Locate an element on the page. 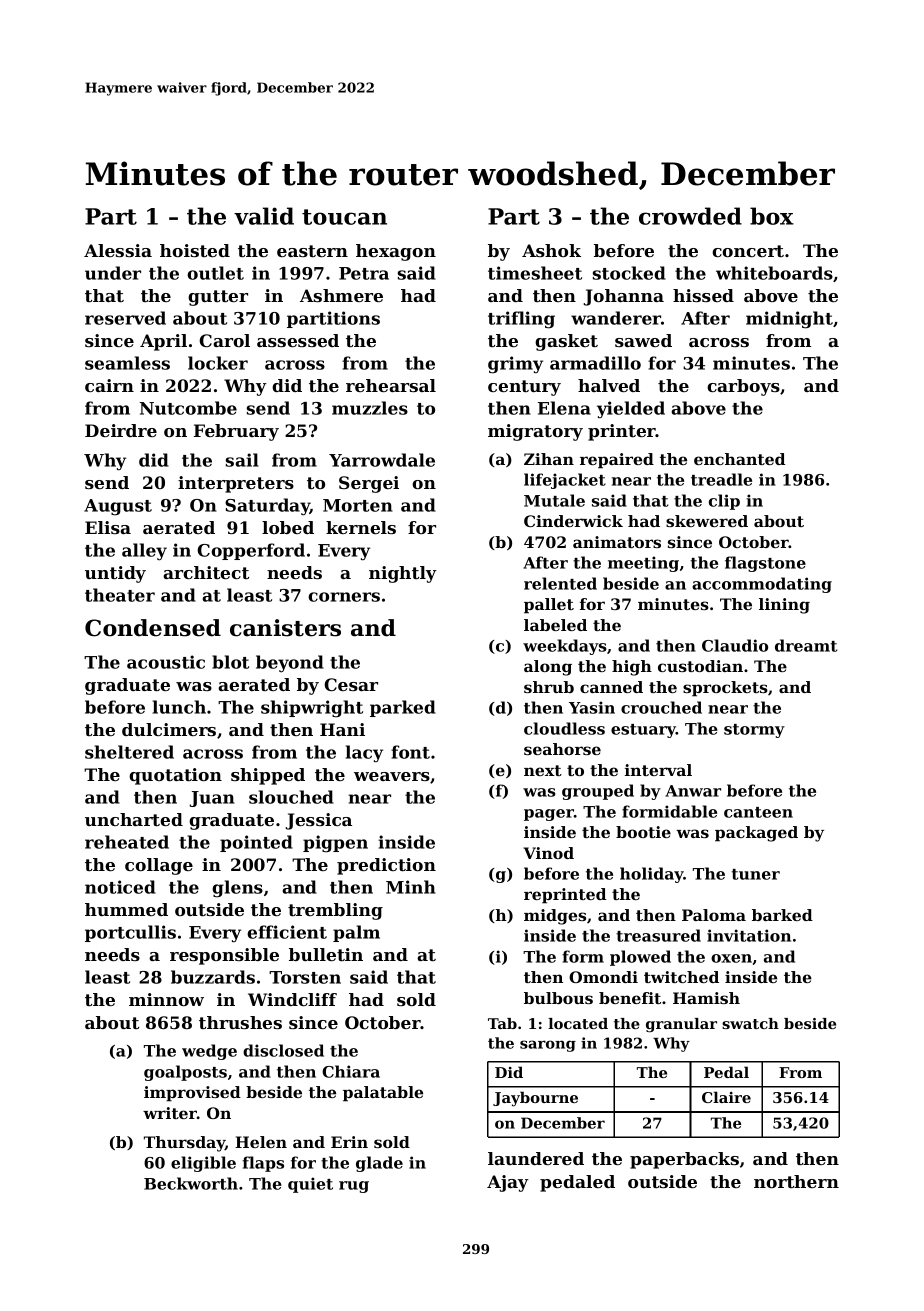 This document has height=1311, width=924. Morten is located at coordinates (358, 505).
